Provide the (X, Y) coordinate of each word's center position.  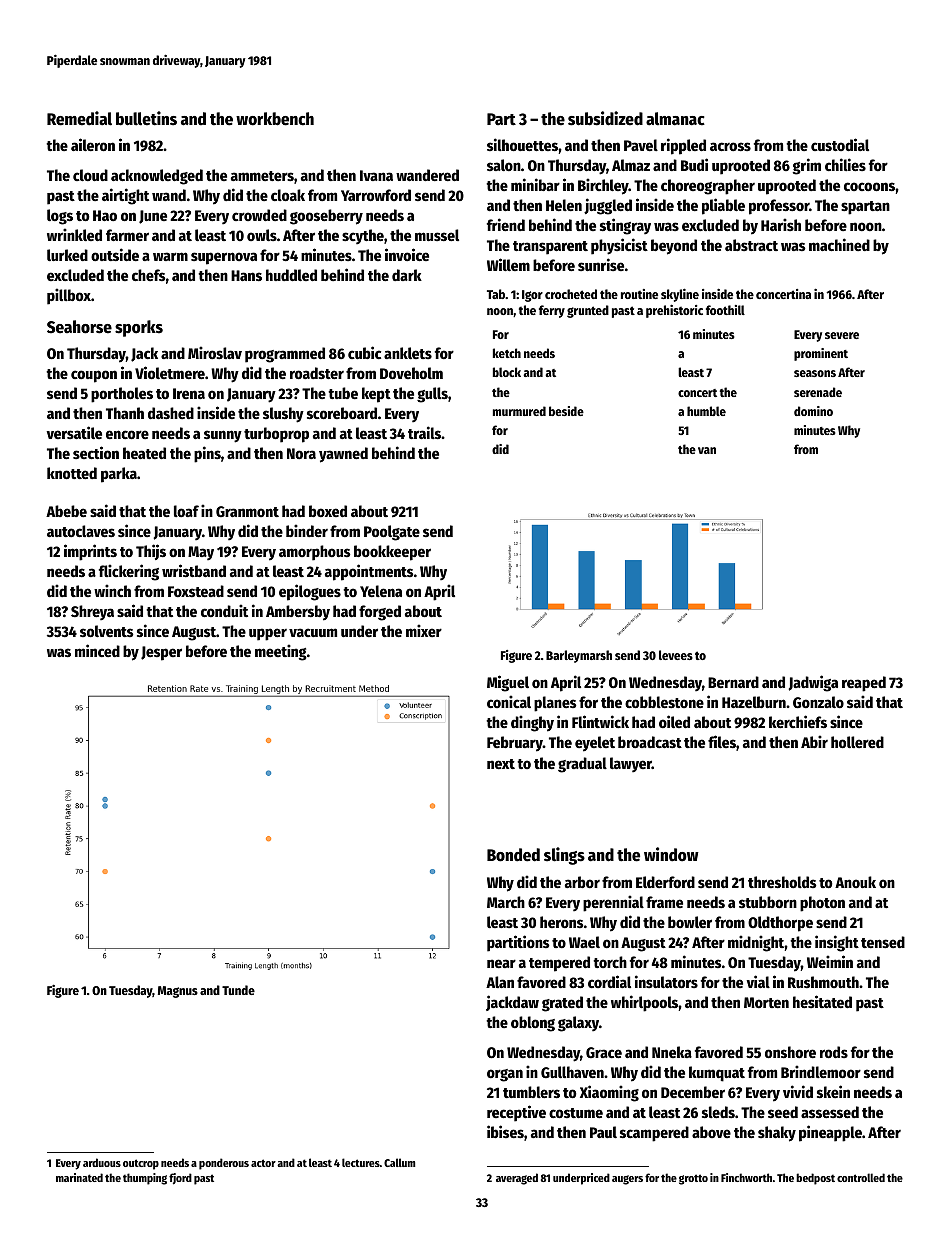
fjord (180, 1179)
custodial (840, 144)
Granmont (247, 511)
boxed (328, 511)
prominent (821, 354)
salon (504, 165)
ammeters (262, 176)
